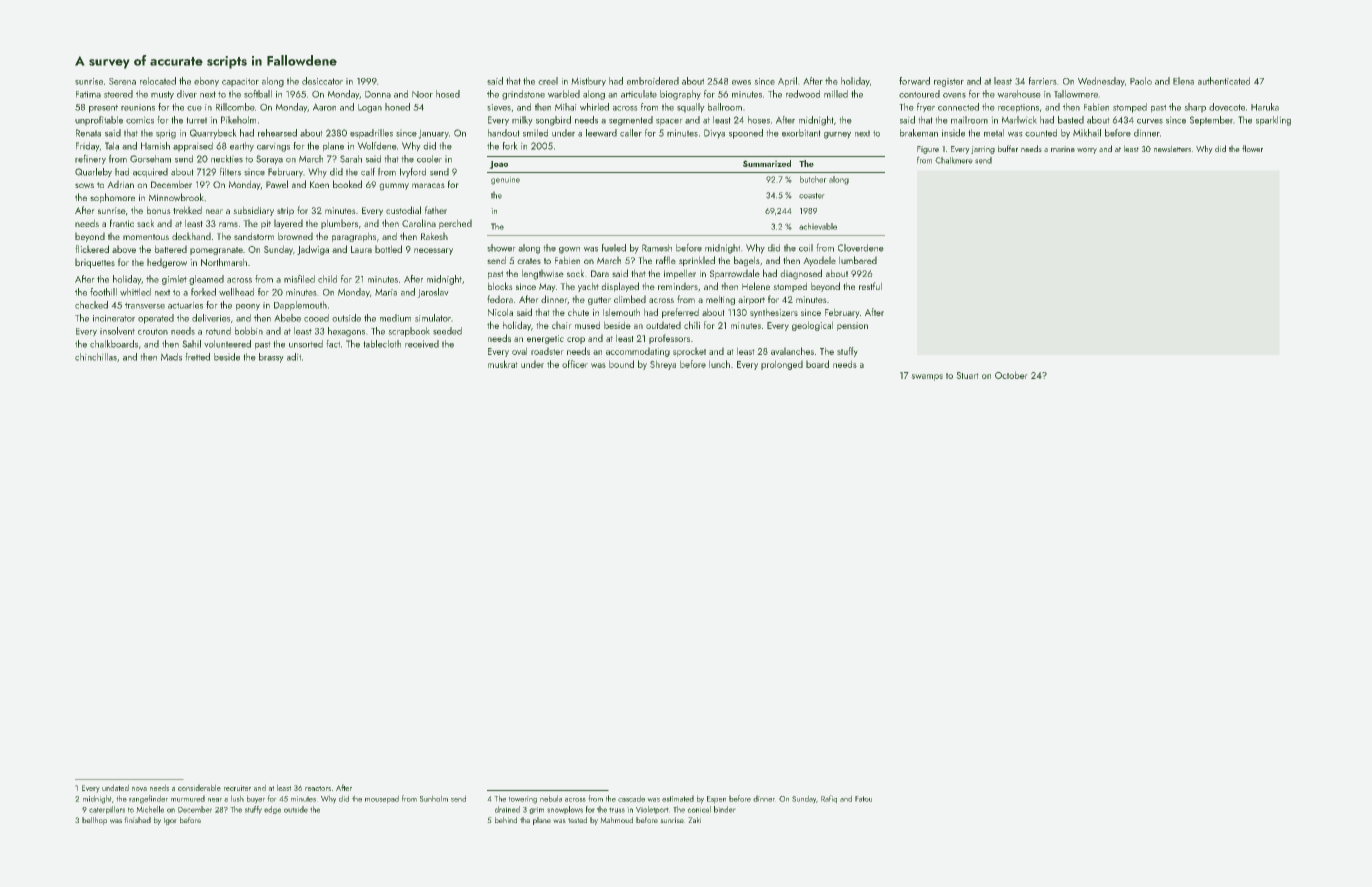  I want to click on April, so click(787, 82).
